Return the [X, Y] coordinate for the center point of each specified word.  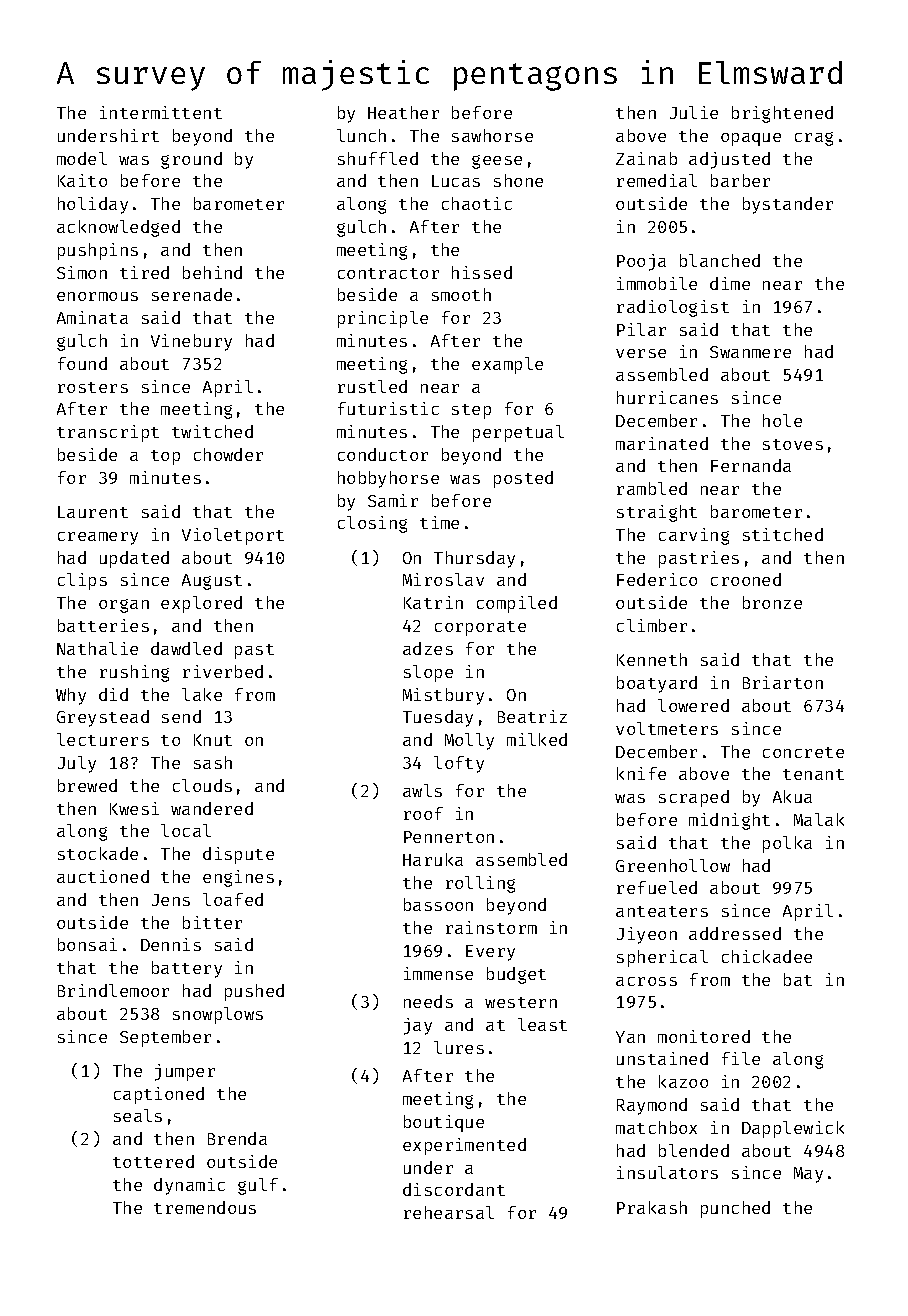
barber [740, 180]
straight [657, 513]
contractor [388, 273]
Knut [213, 740]
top [165, 457]
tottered [153, 1161]
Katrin [433, 602]
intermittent [161, 112]
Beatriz [532, 716]
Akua [792, 796]
